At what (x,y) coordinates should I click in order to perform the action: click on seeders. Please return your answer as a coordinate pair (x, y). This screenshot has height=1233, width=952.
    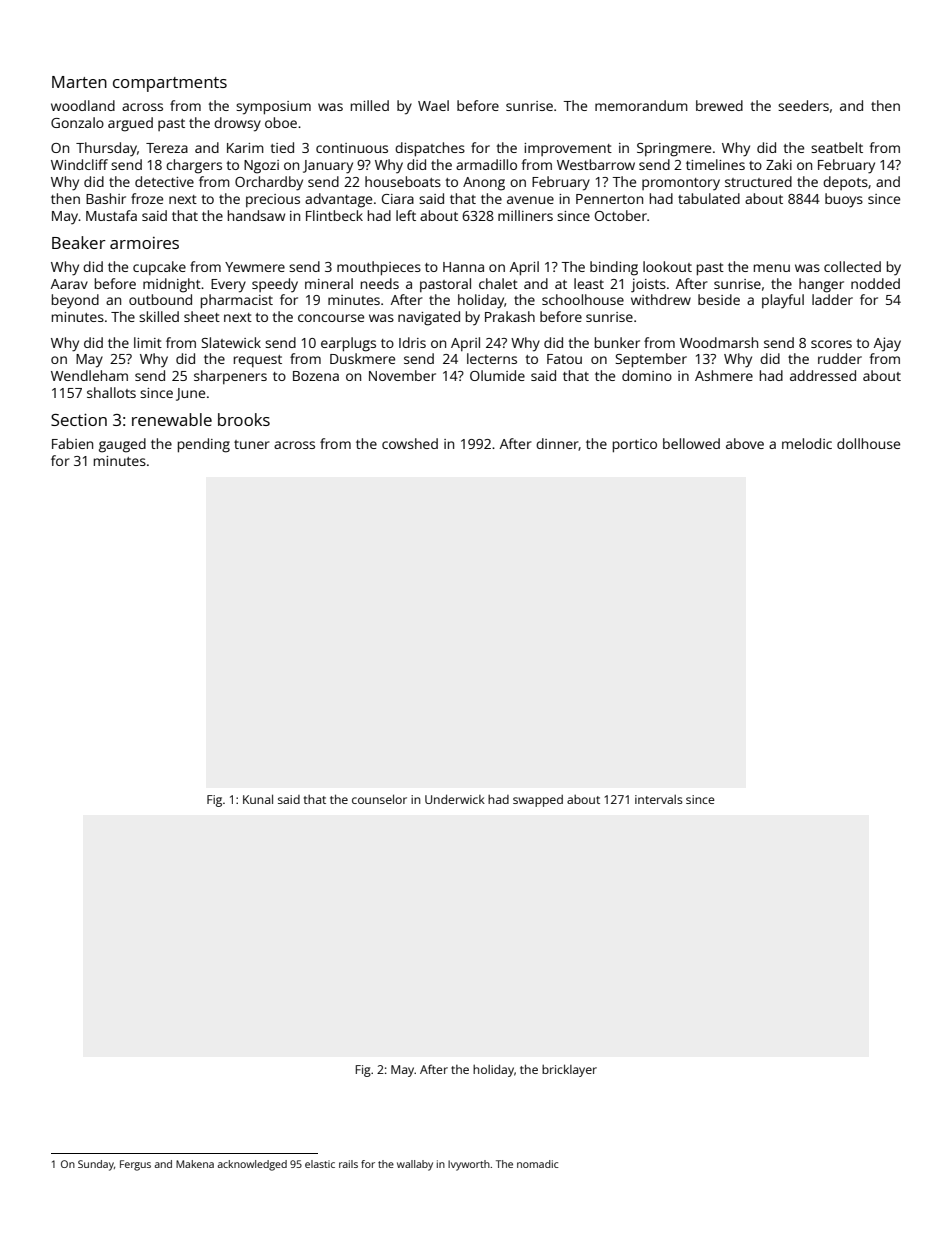
    Looking at the image, I should click on (803, 105).
